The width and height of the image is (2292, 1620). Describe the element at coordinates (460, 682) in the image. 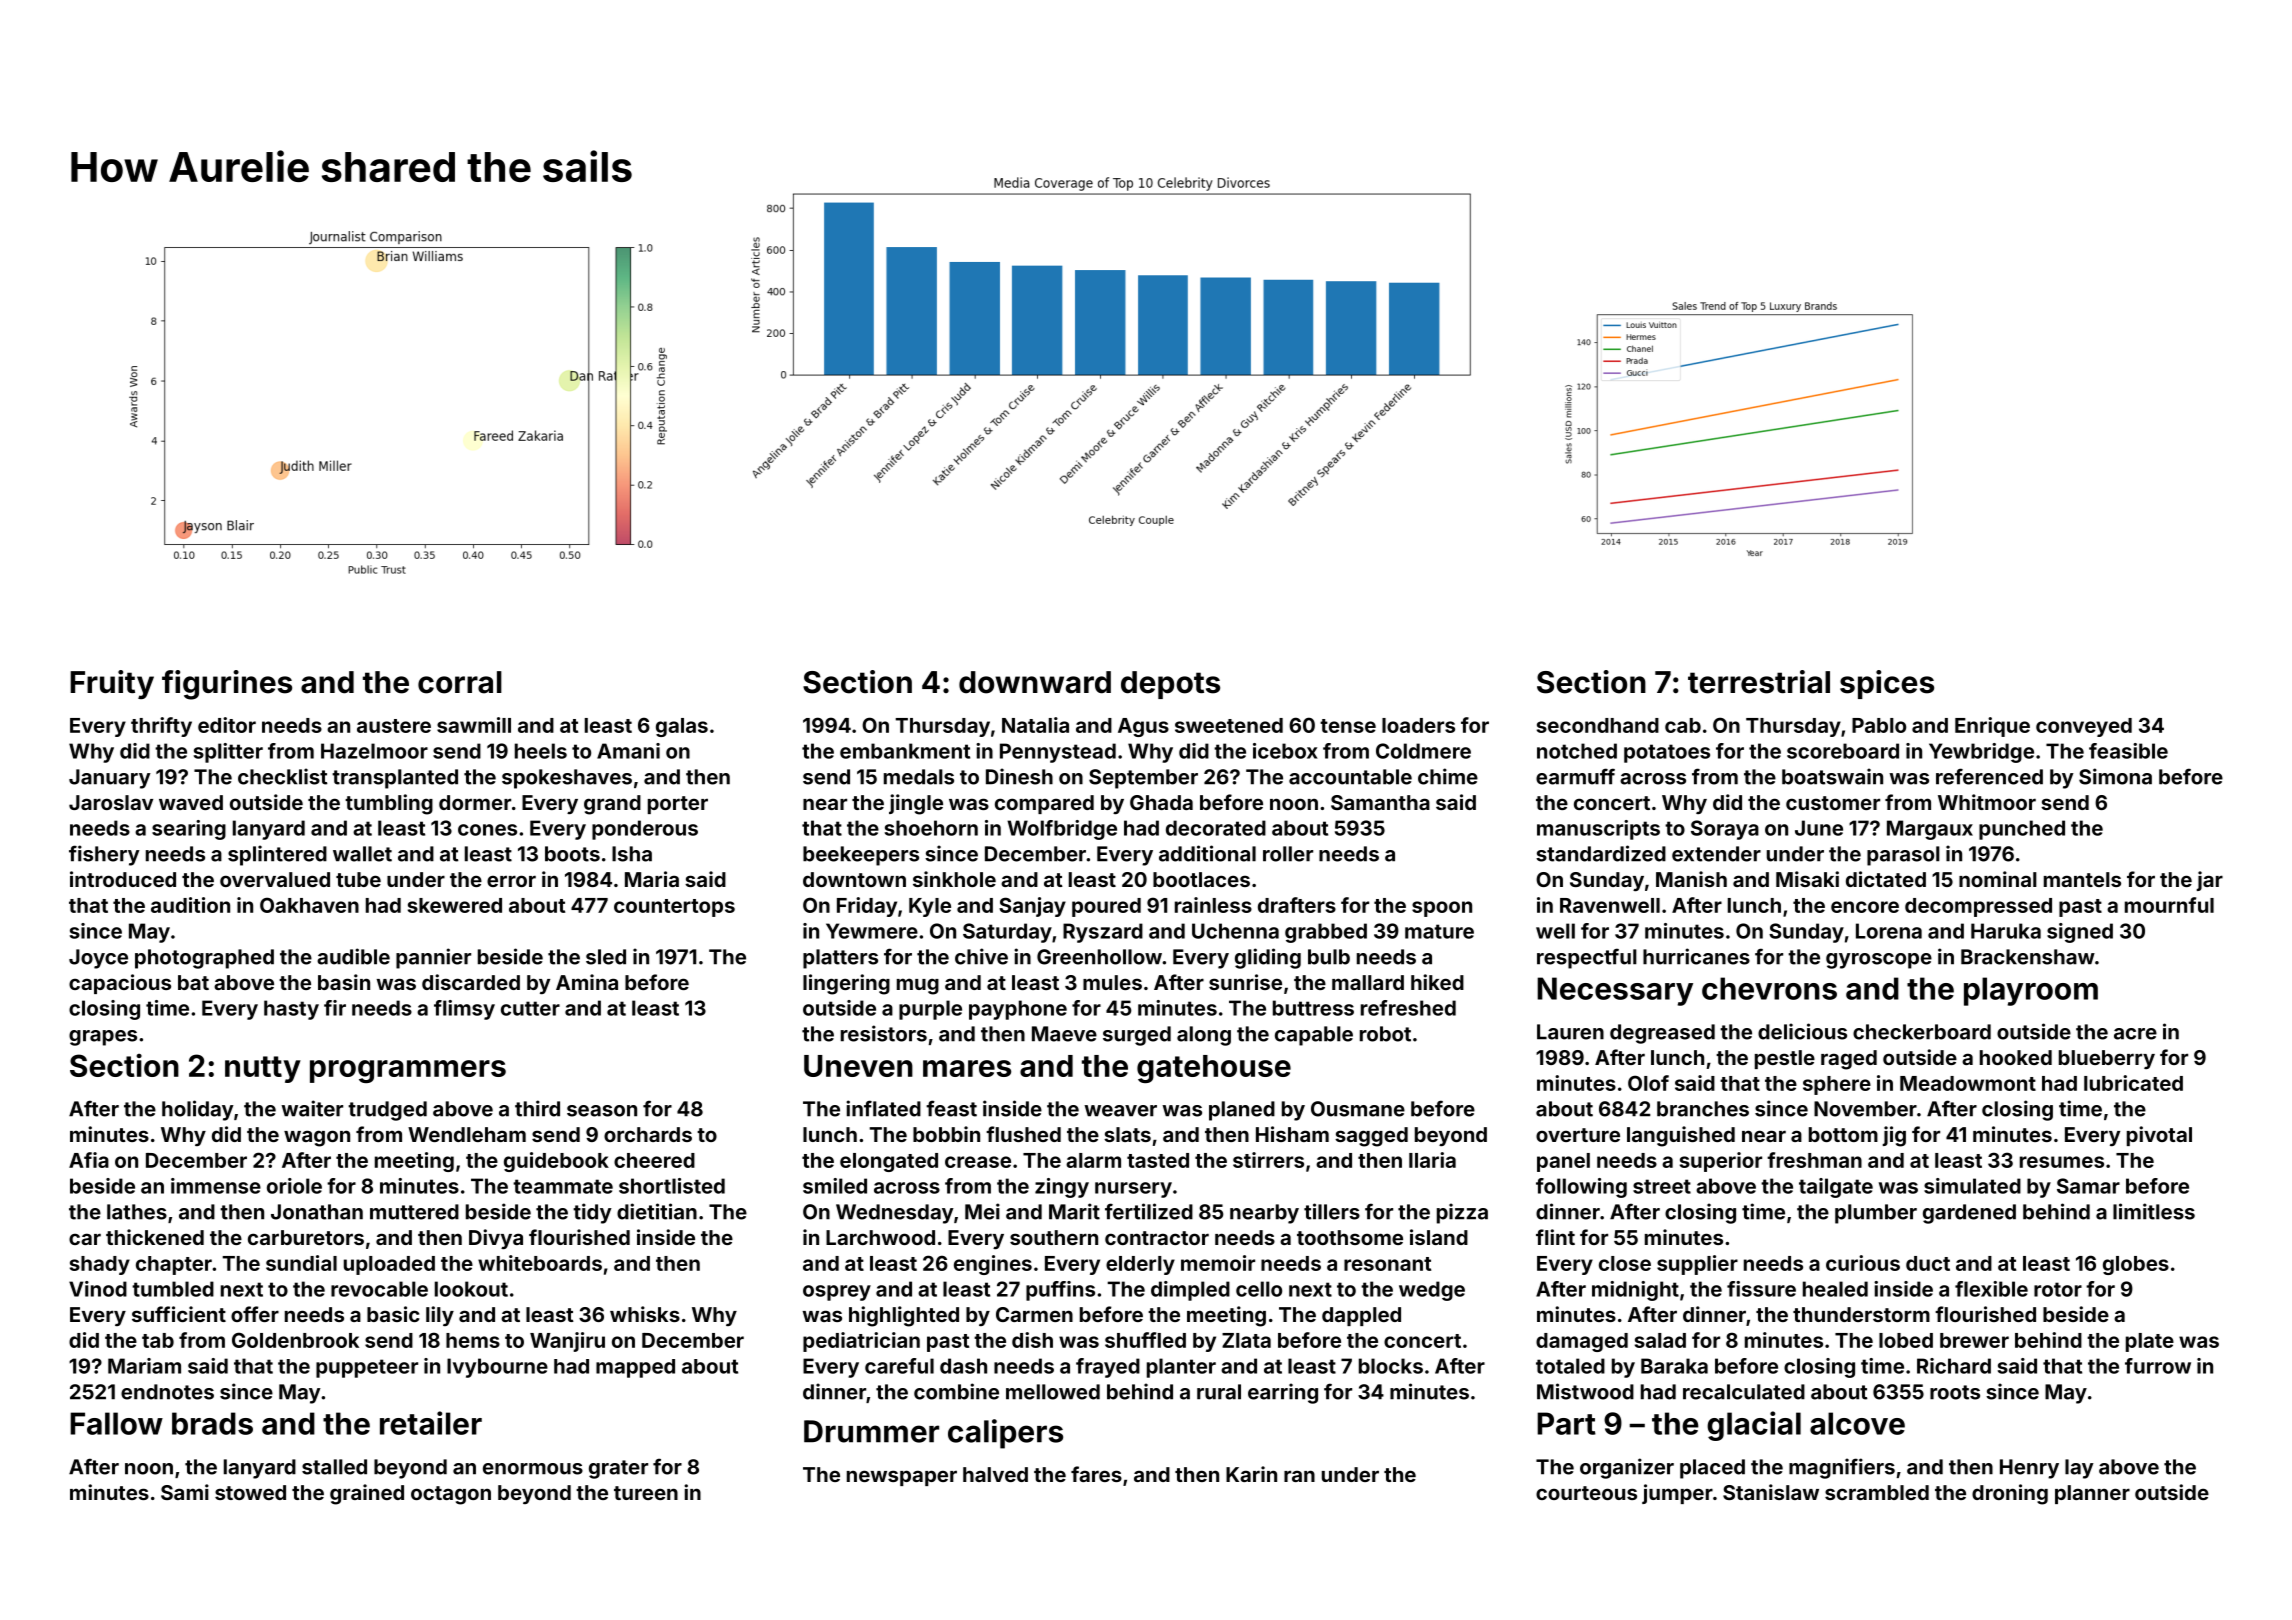

I see `corral` at that location.
